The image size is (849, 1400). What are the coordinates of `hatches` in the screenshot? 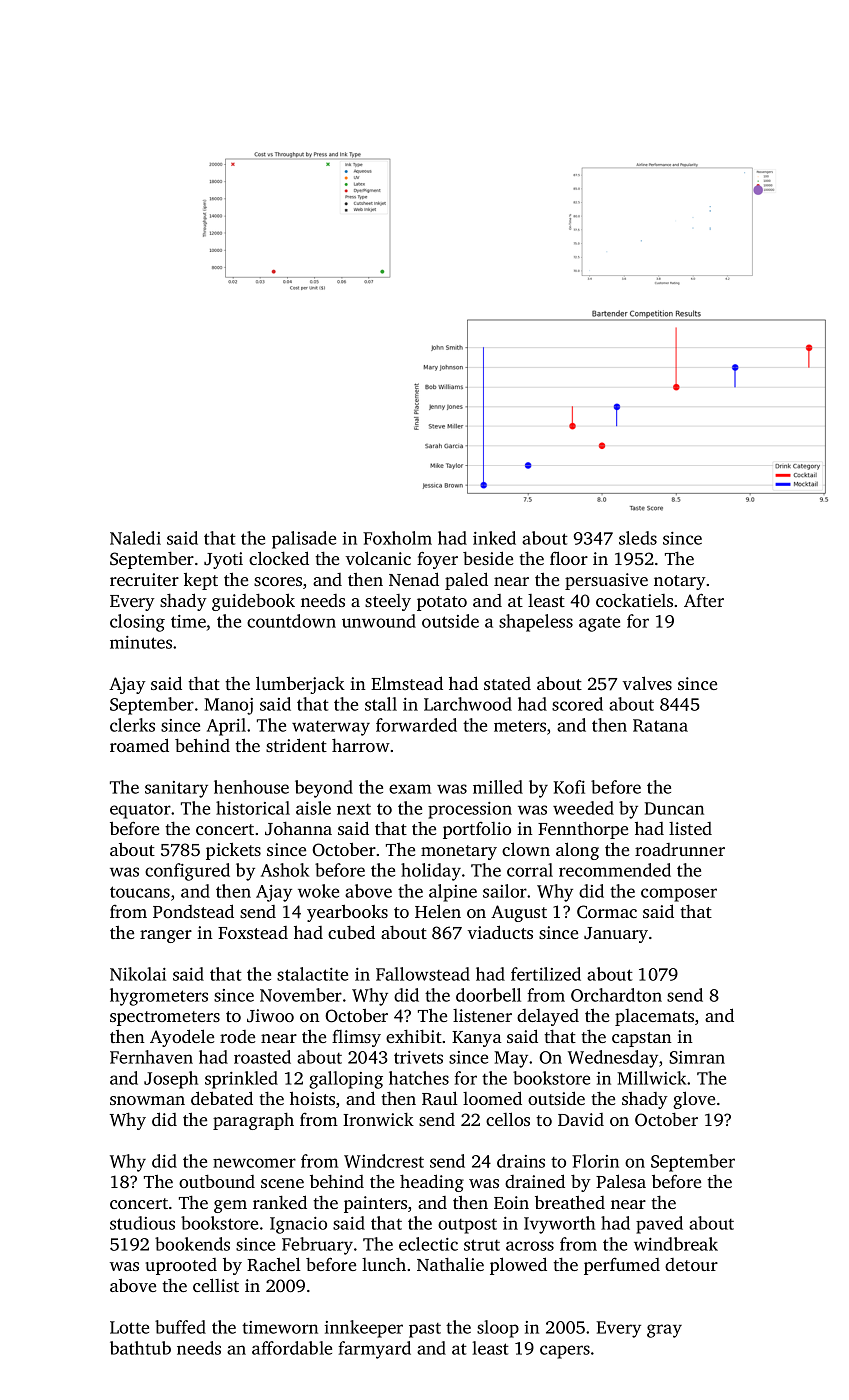 It's located at (419, 1078).
